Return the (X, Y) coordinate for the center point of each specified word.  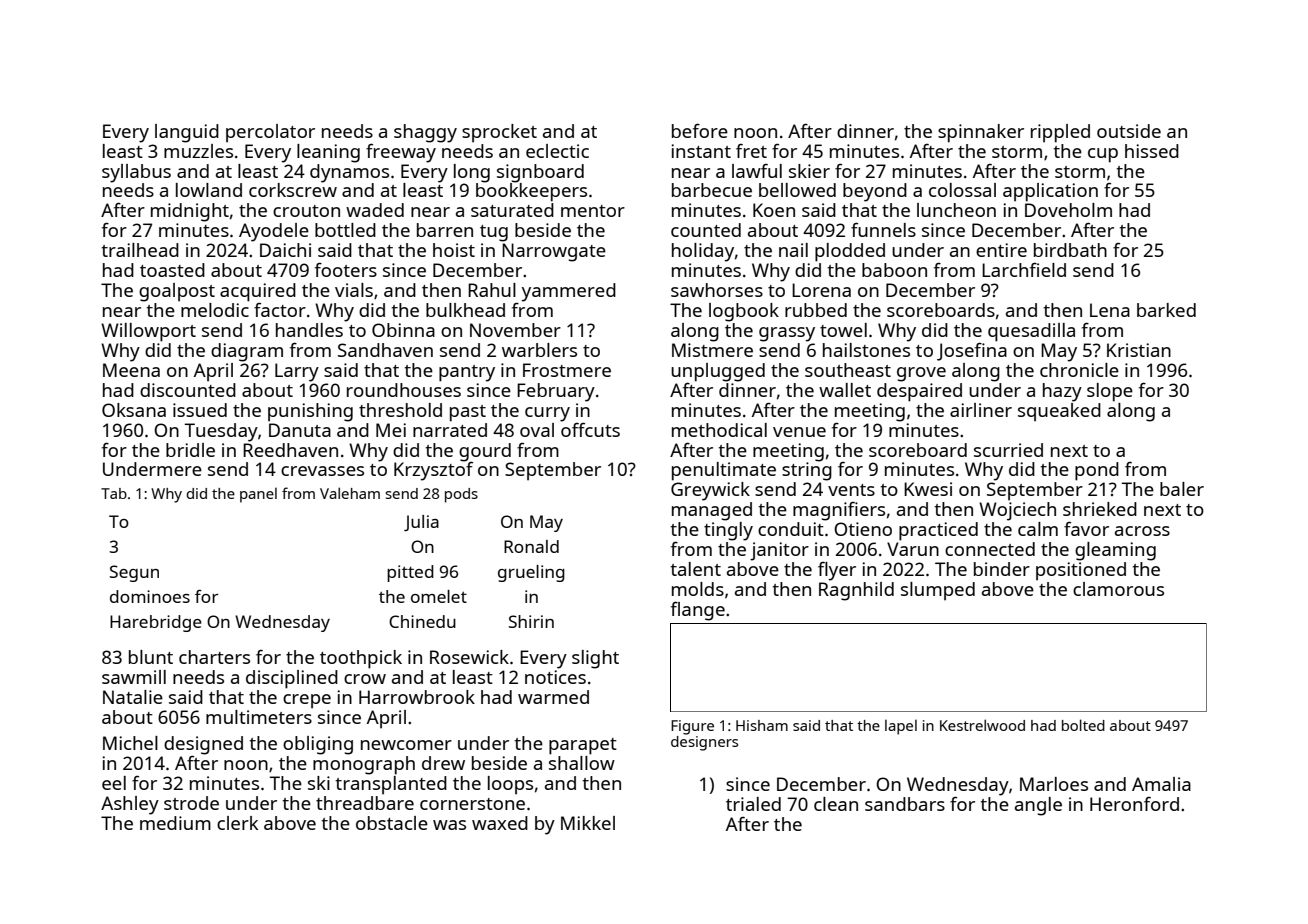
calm (1038, 529)
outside (1129, 131)
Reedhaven (290, 450)
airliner (981, 410)
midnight (190, 212)
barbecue (712, 190)
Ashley (130, 805)
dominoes (150, 596)
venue (799, 432)
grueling (531, 573)
